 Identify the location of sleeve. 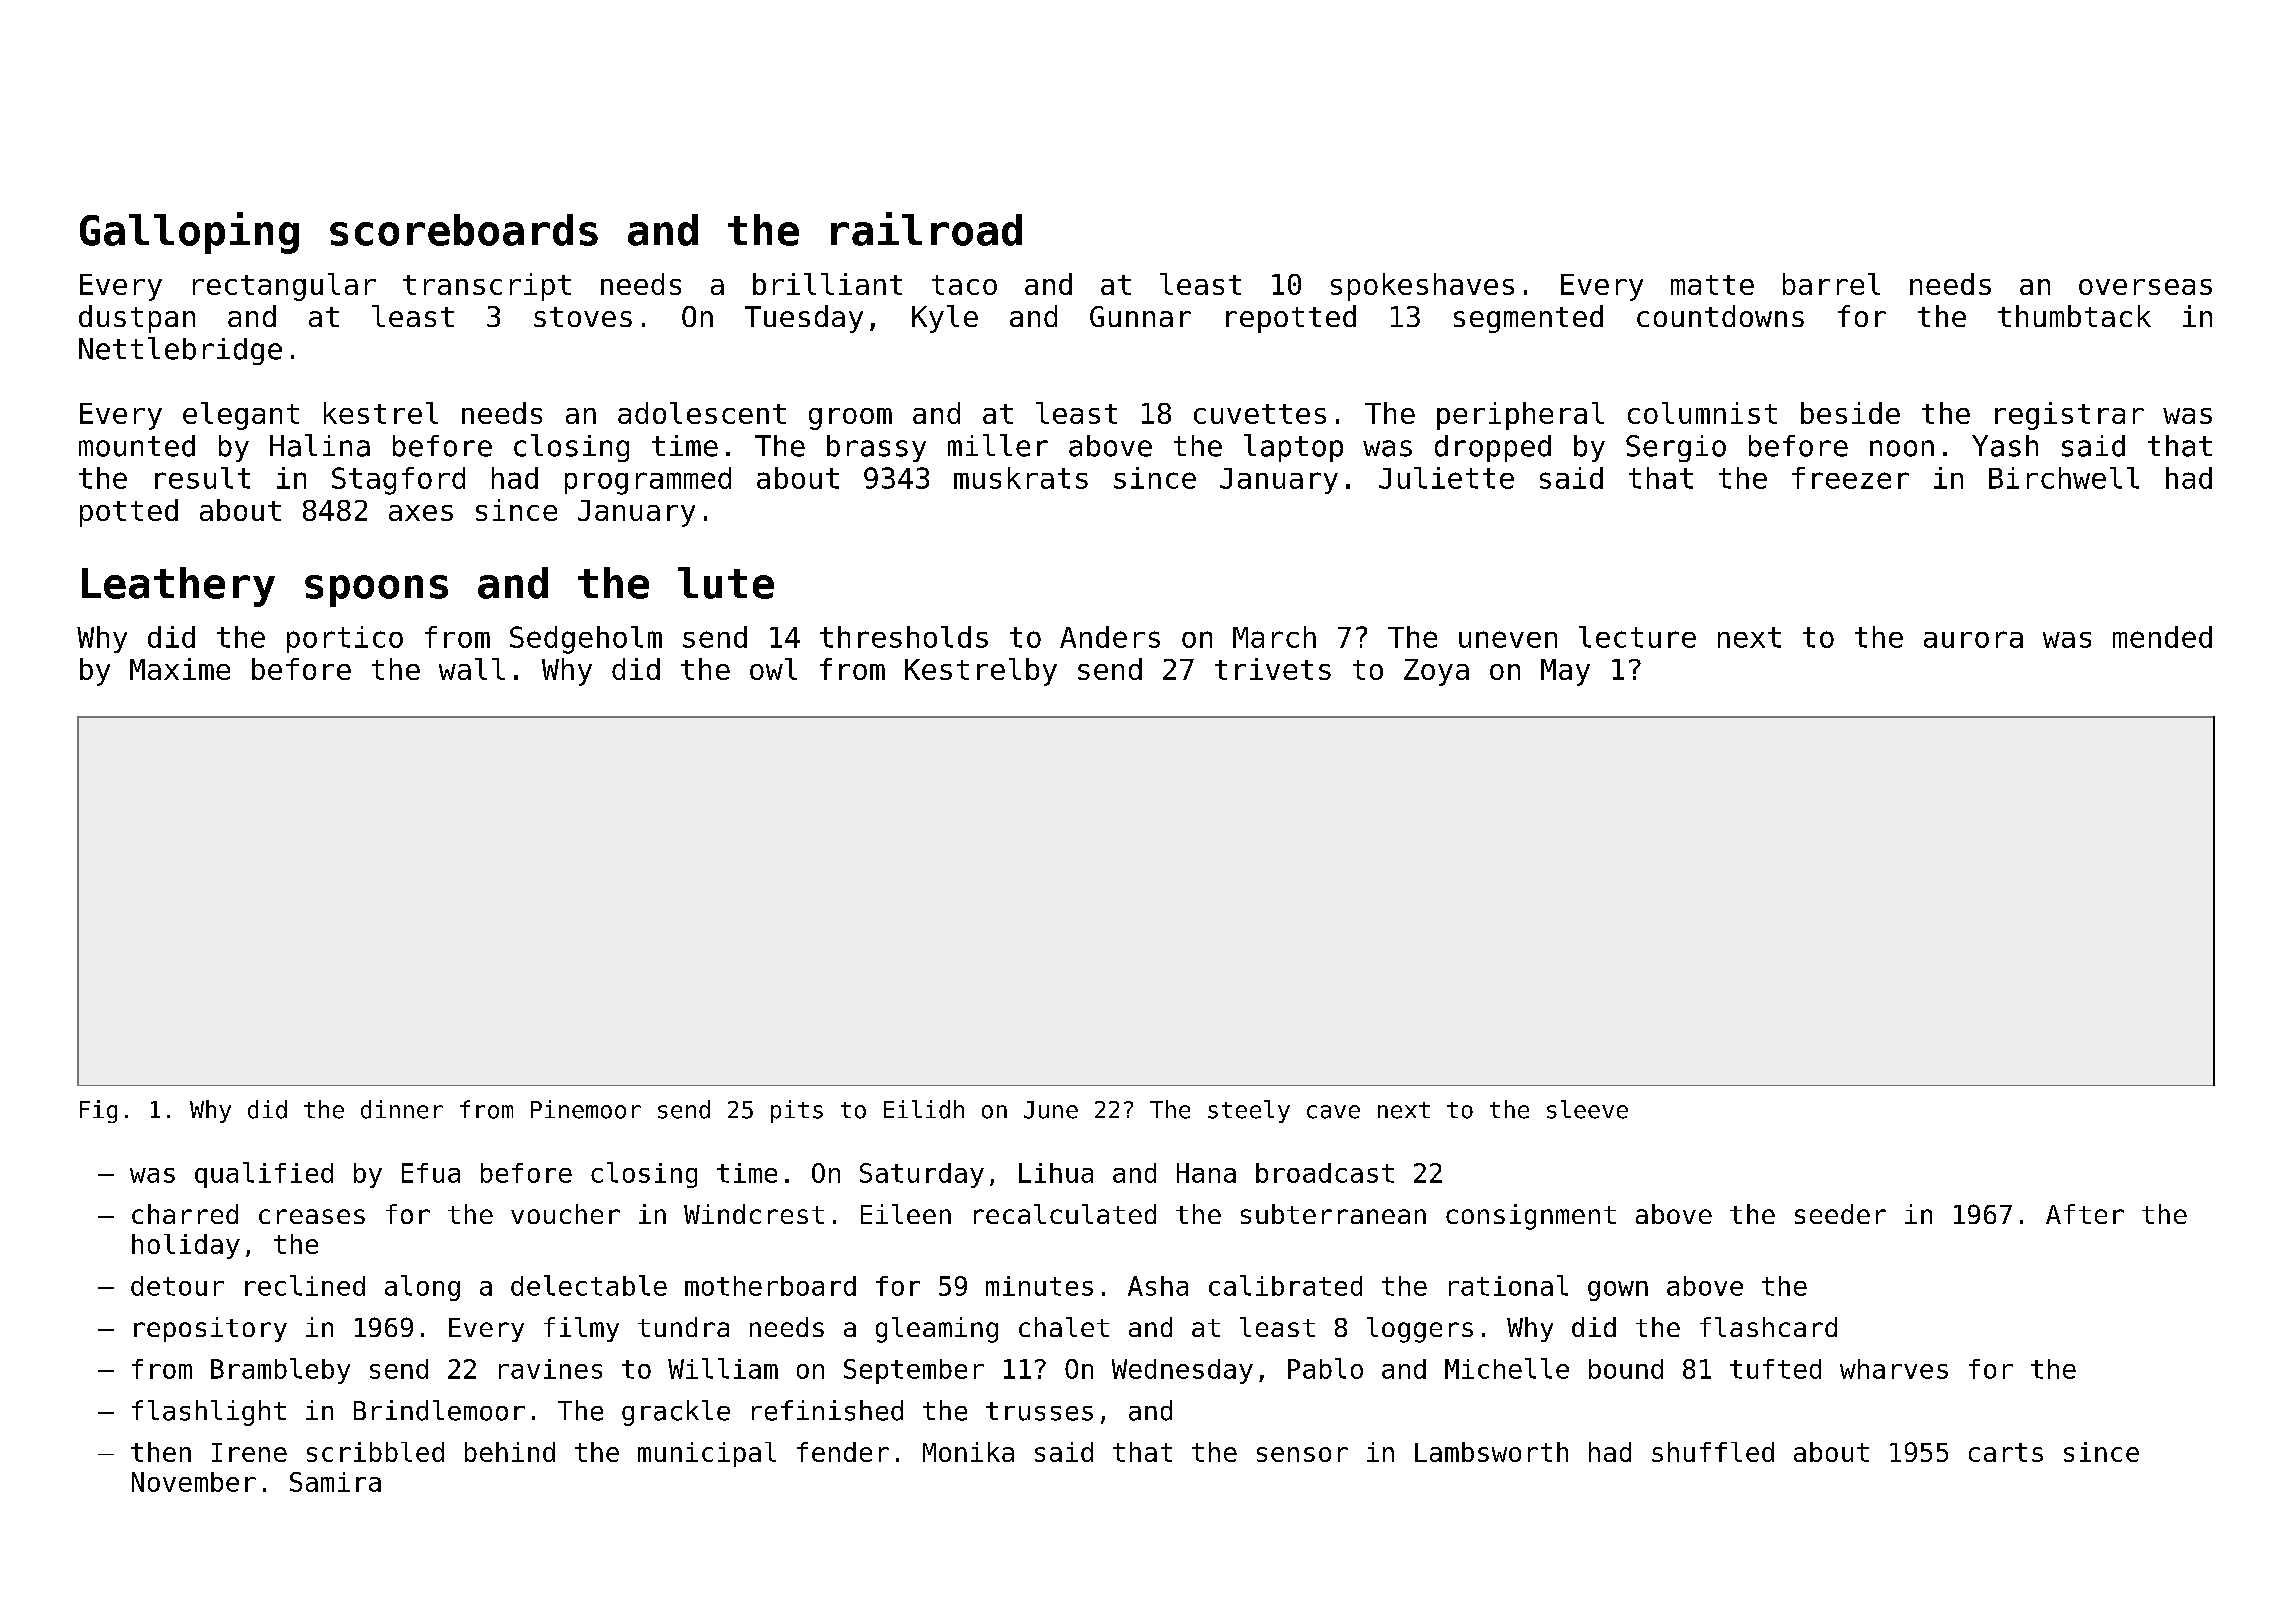
(1587, 1109).
